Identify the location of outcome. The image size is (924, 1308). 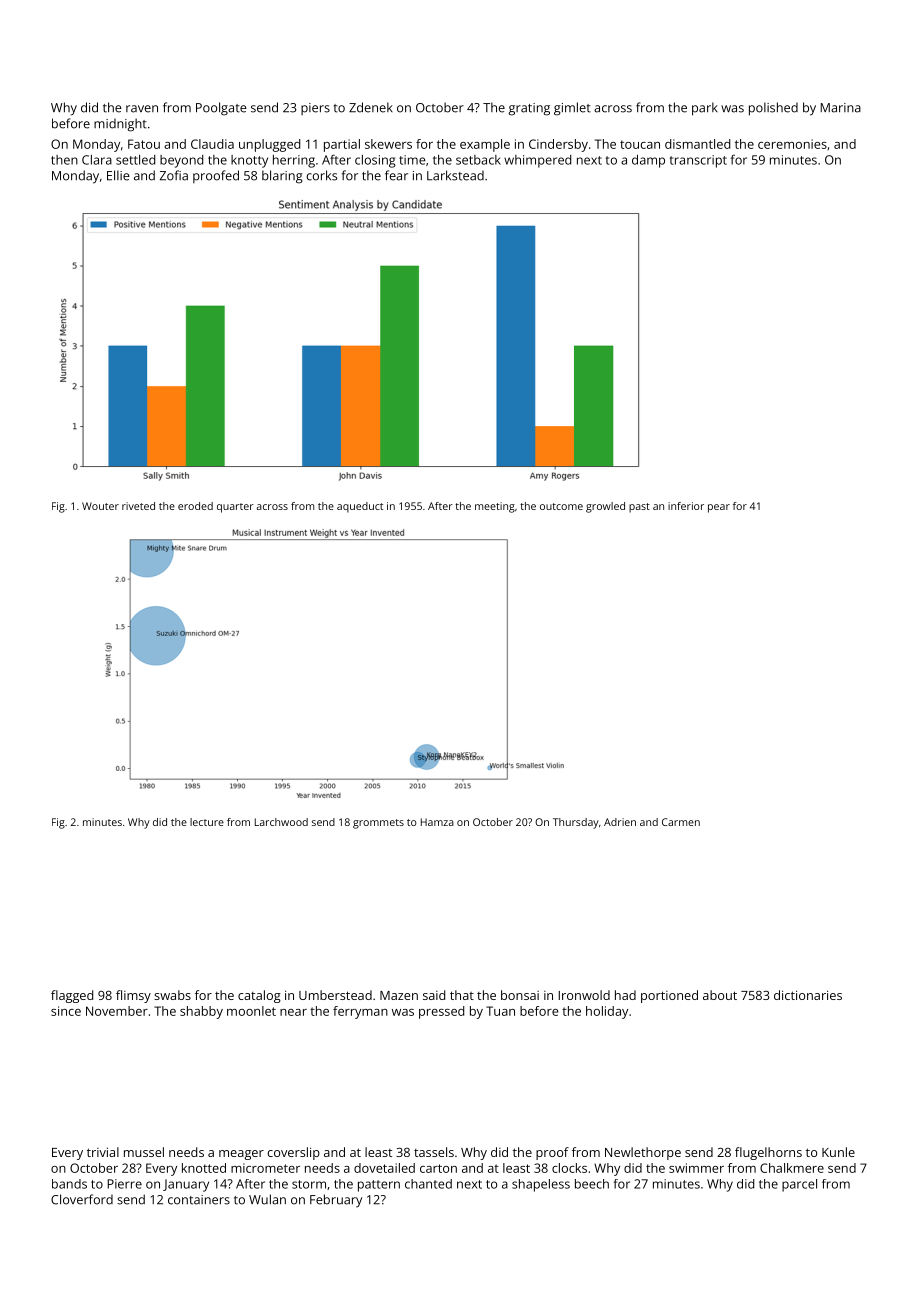
(561, 506).
